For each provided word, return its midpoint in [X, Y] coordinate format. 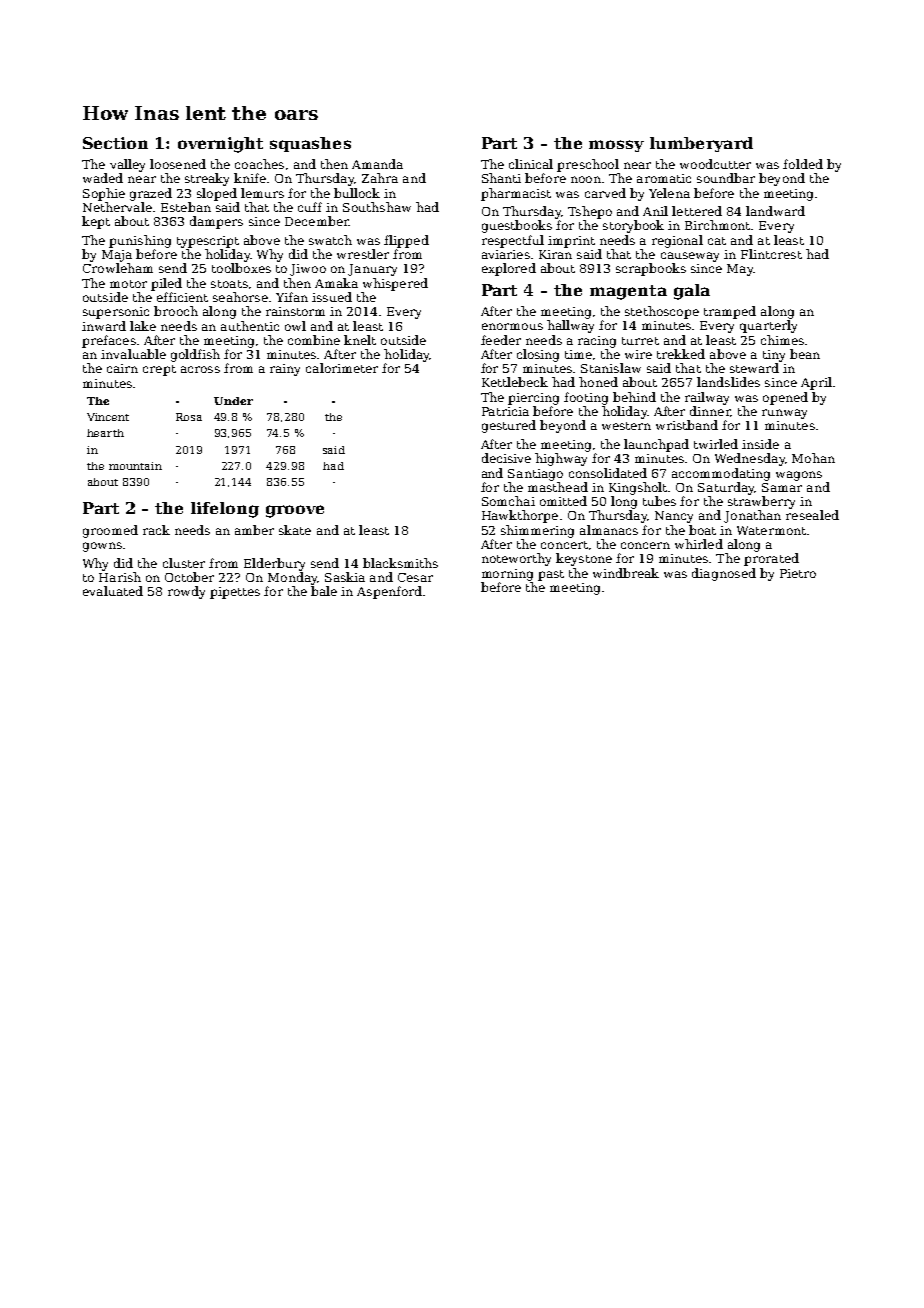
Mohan [813, 458]
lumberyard [701, 144]
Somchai [508, 501]
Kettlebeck [515, 382]
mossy [616, 146]
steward [754, 368]
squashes [310, 144]
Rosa [189, 417]
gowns [102, 547]
